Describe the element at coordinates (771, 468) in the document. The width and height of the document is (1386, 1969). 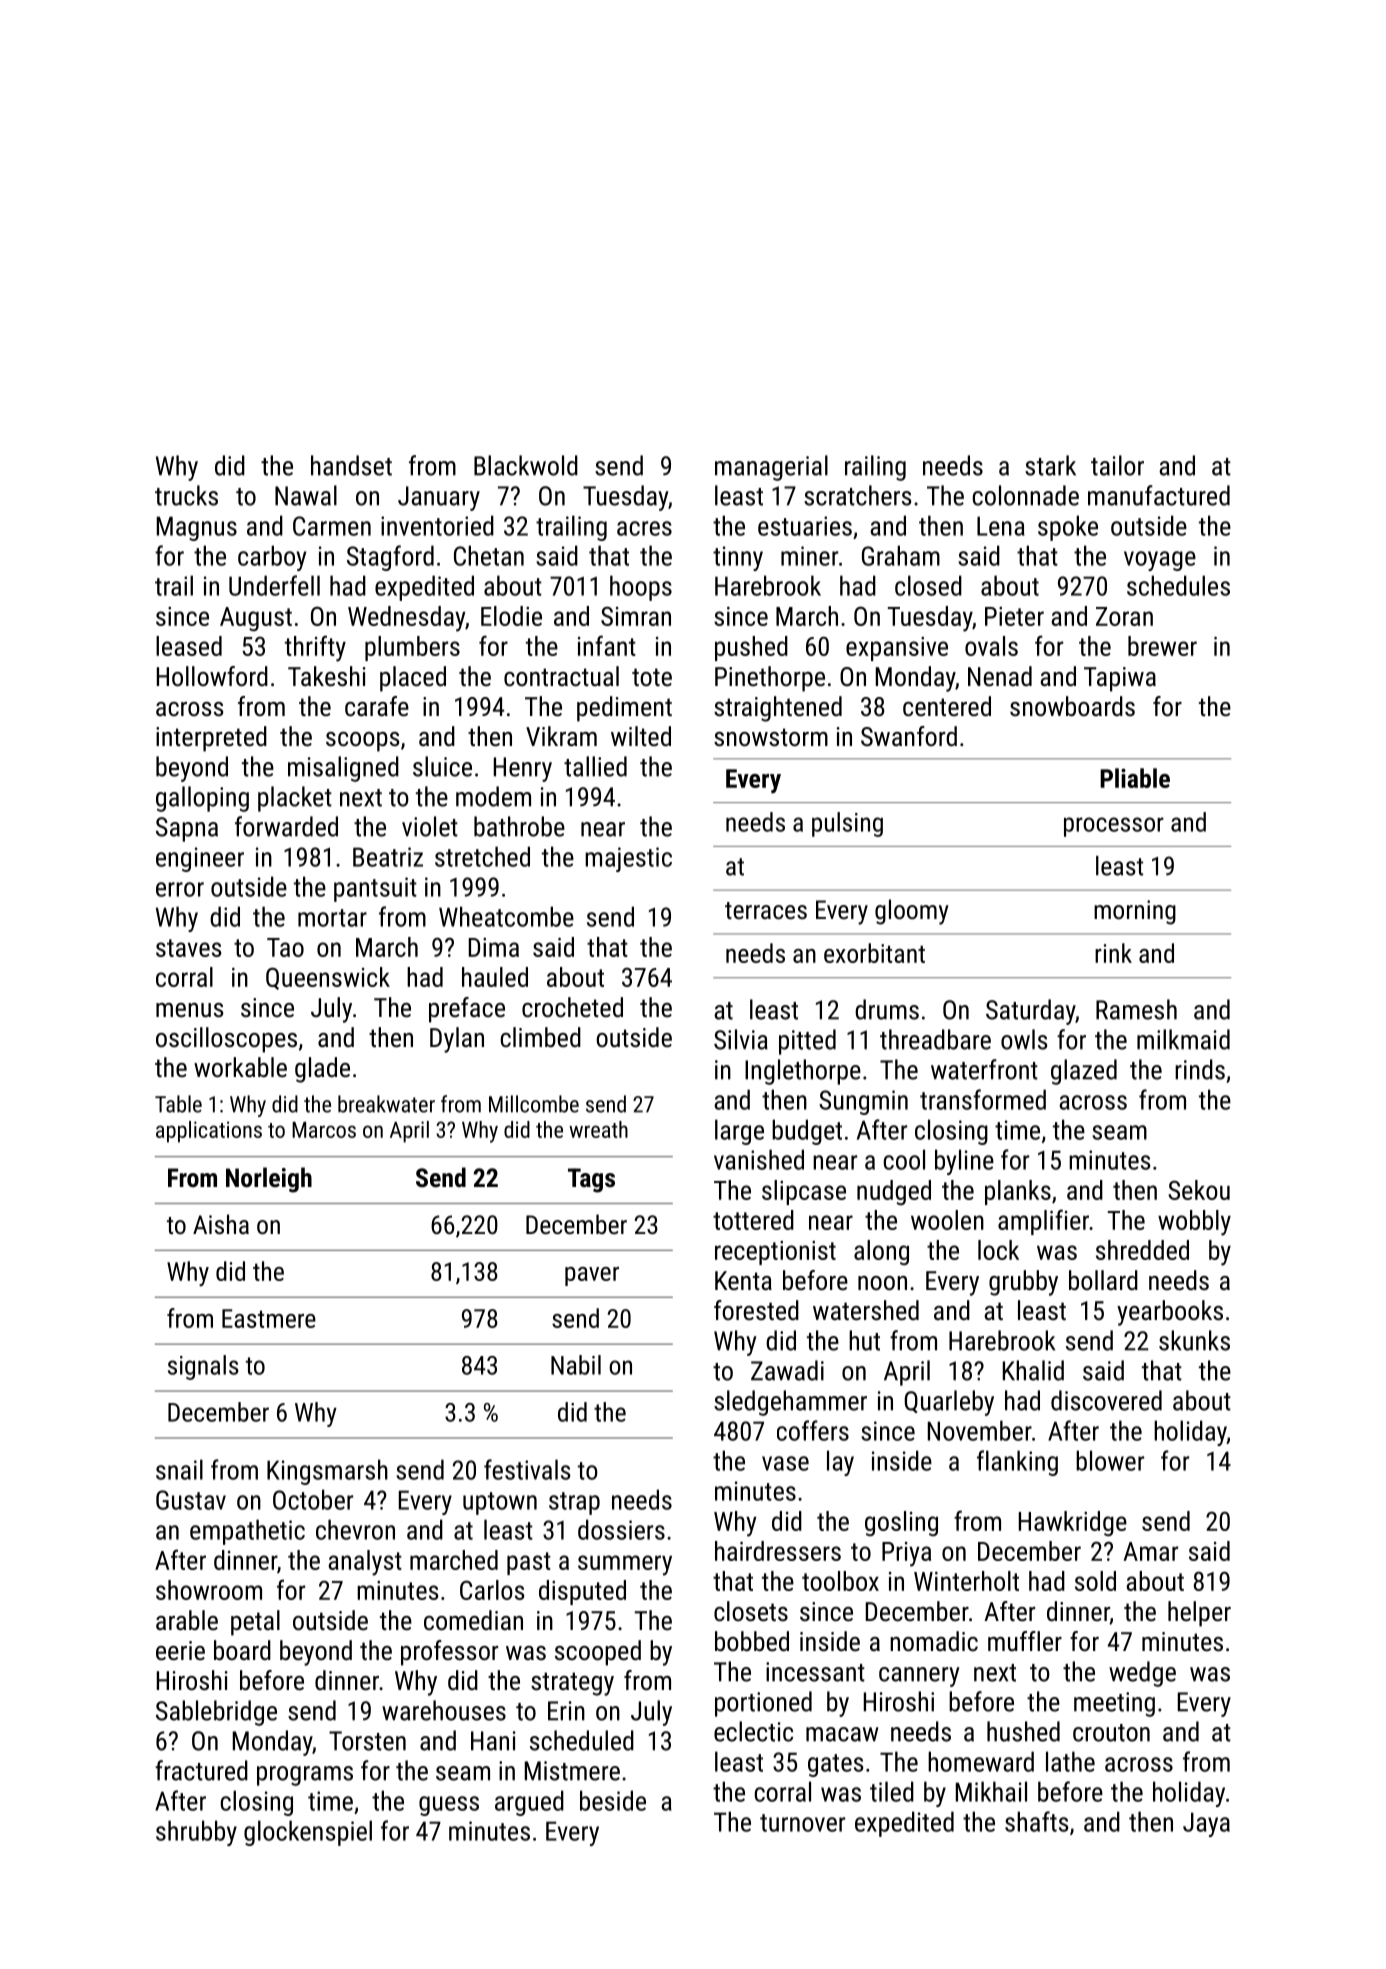
I see `managerial` at that location.
